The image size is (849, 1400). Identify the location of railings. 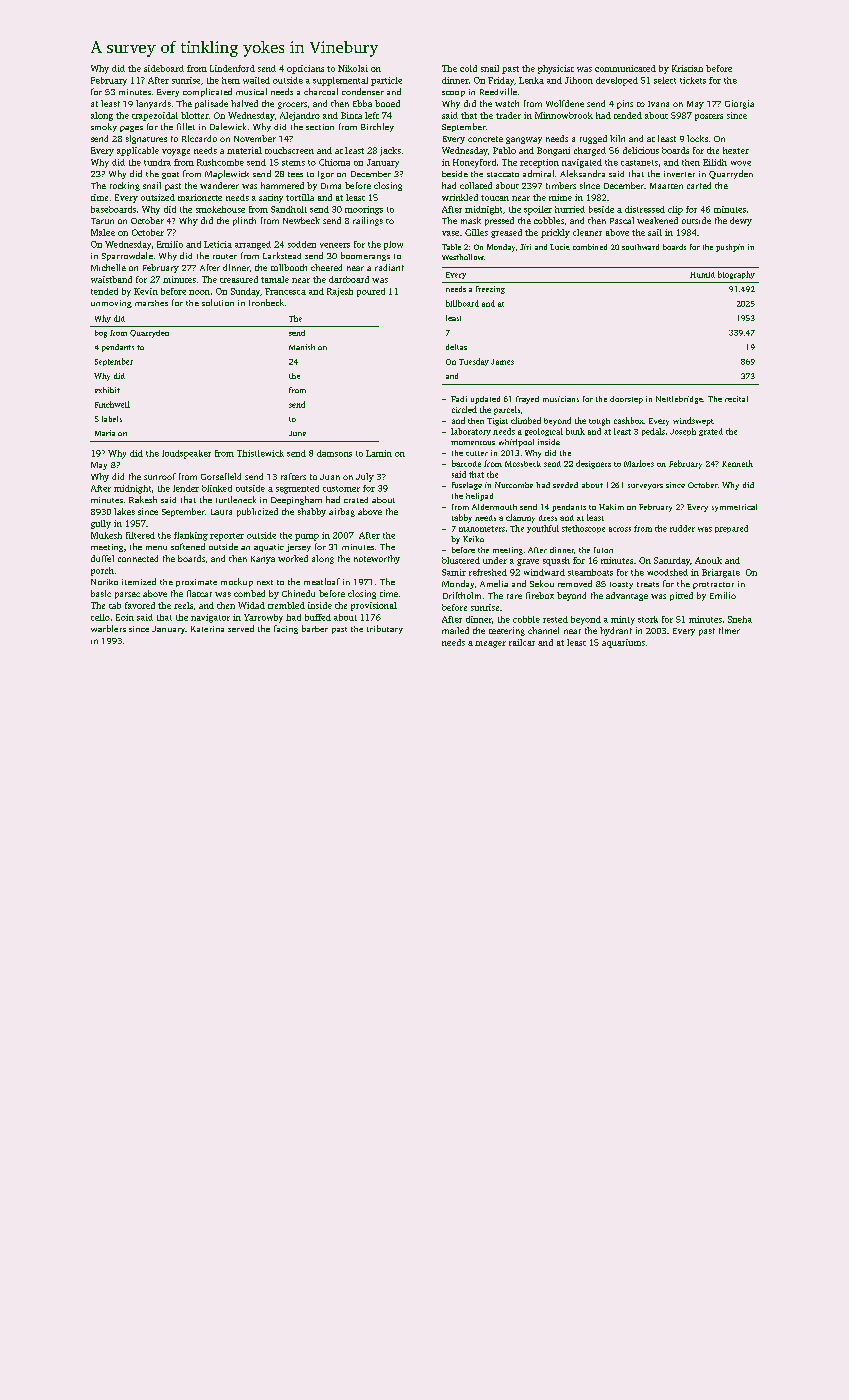
(368, 221).
